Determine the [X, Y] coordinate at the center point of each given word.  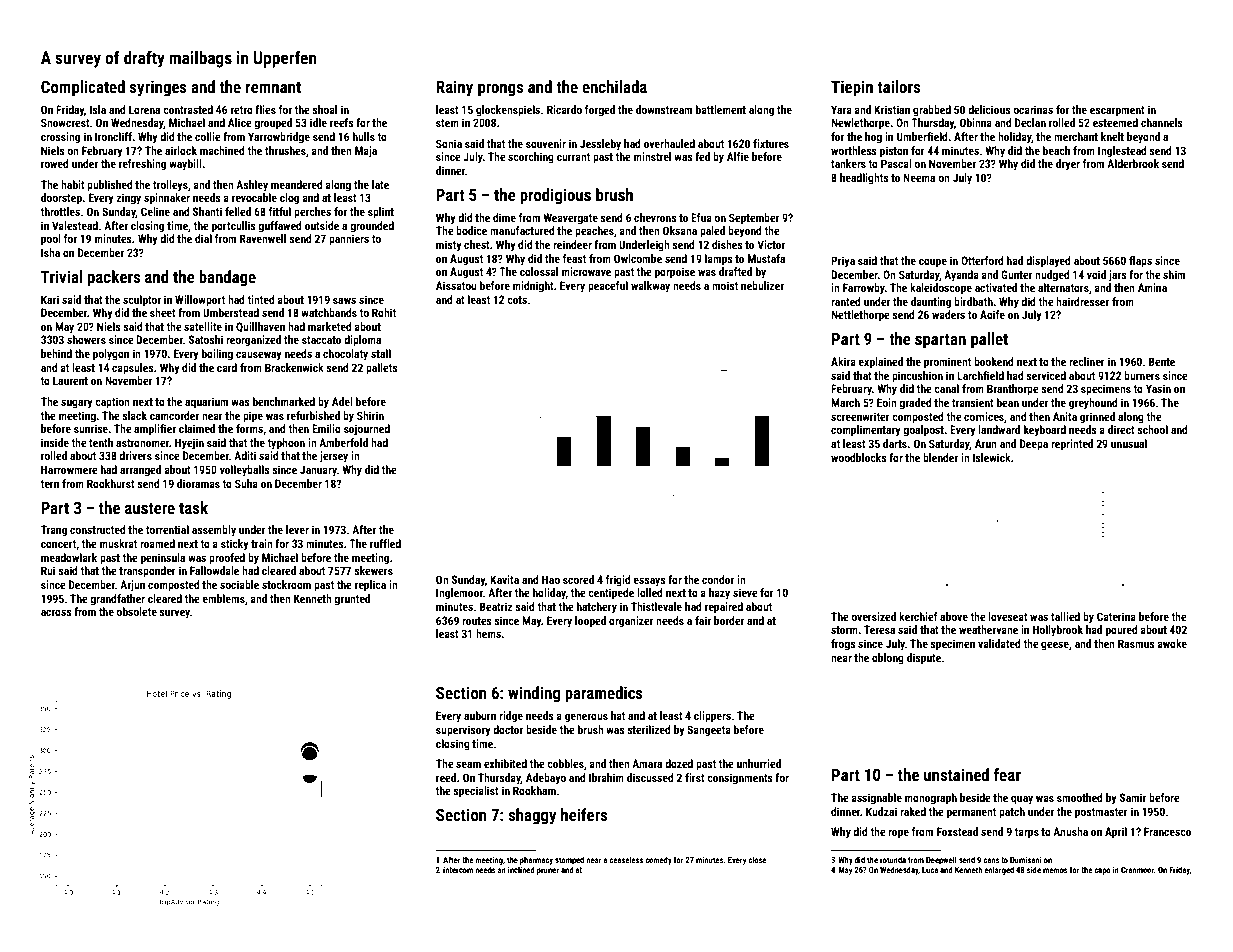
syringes [158, 88]
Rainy [454, 88]
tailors [898, 86]
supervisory [463, 731]
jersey [333, 457]
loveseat [1008, 616]
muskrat [118, 543]
